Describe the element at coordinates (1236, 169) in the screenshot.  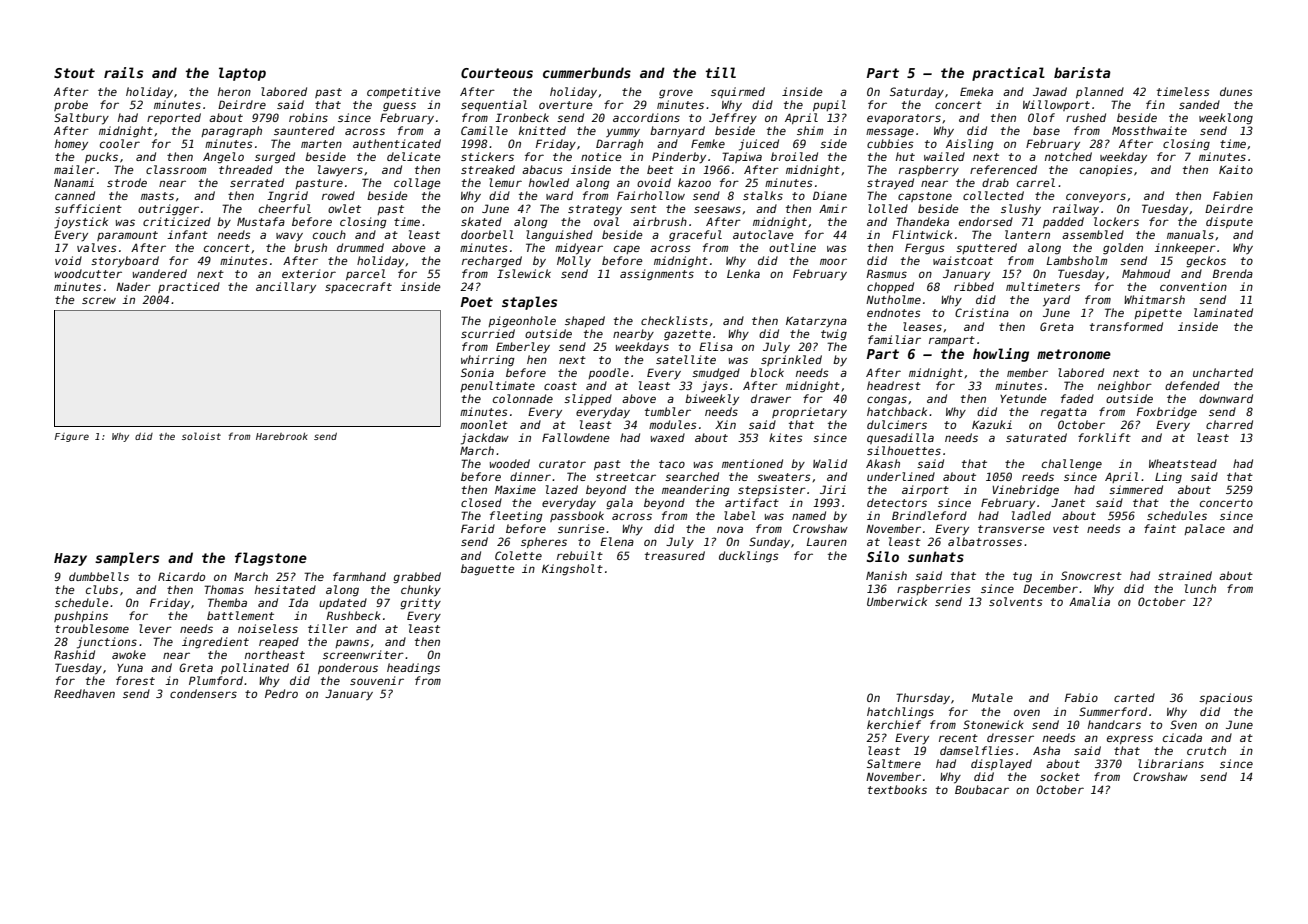
I see `Kaito` at that location.
